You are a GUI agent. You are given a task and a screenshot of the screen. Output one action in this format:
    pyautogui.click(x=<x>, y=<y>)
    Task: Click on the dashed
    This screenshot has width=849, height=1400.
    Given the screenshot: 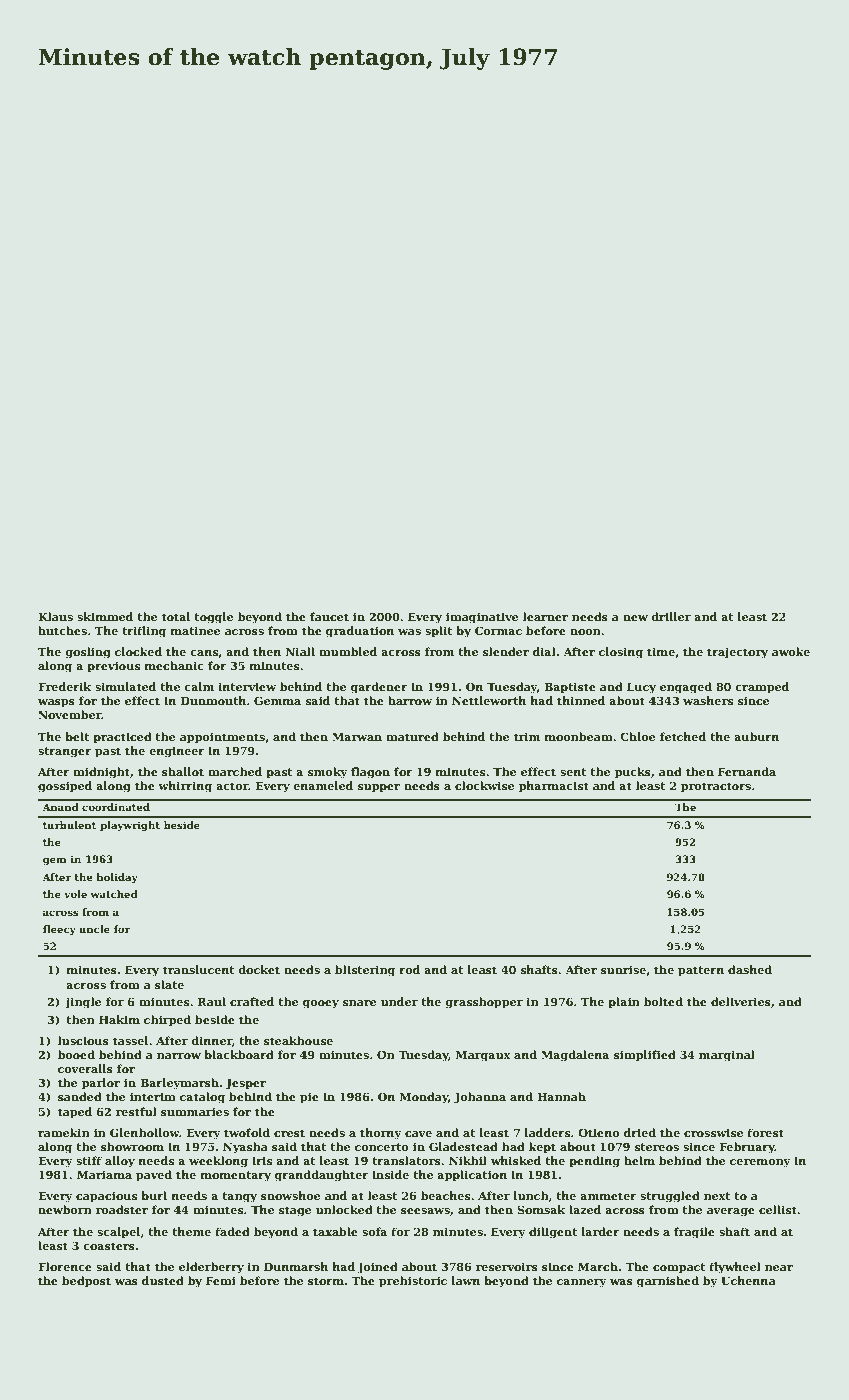 What is the action you would take?
    pyautogui.click(x=750, y=969)
